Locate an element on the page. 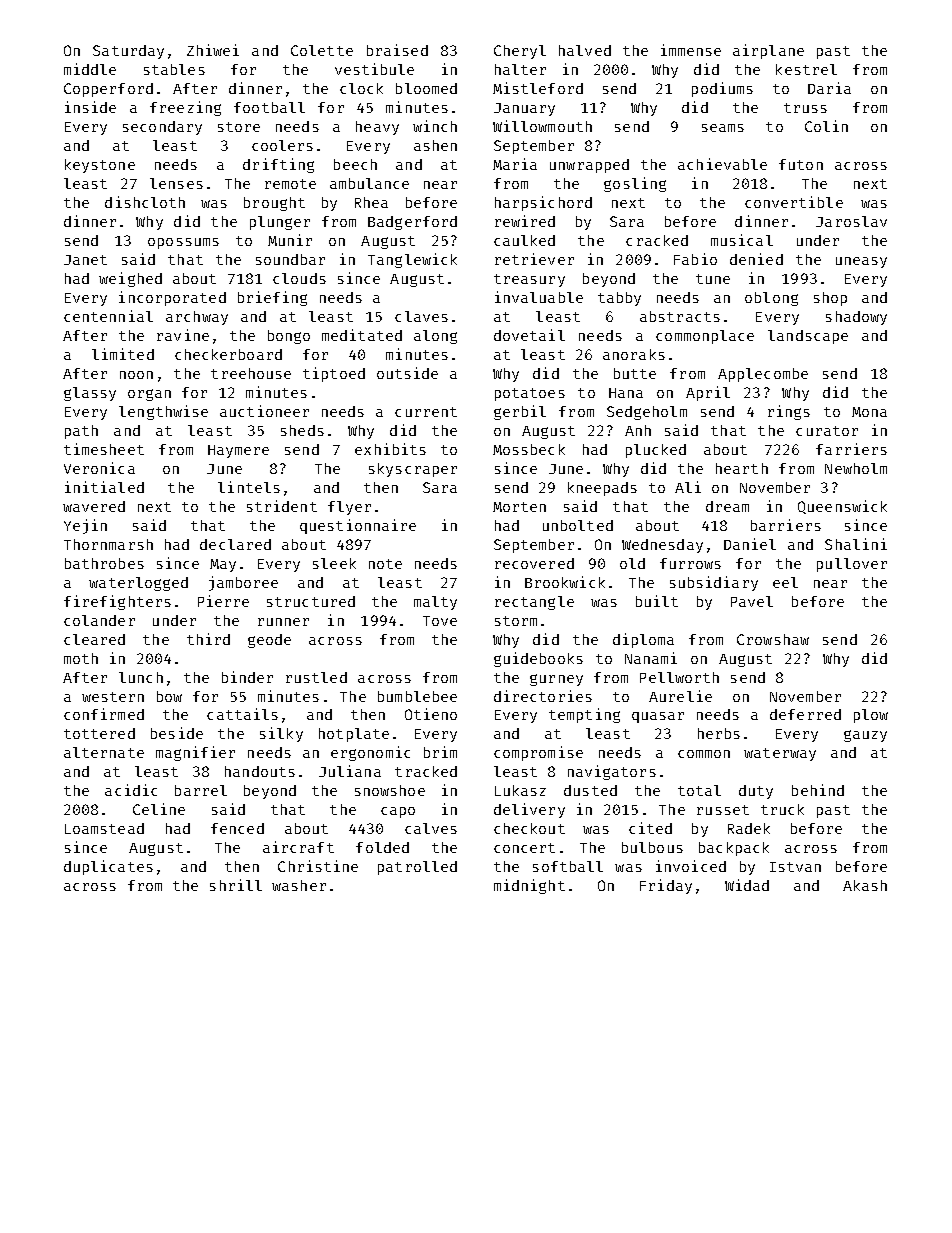 The width and height of the page is (952, 1233). beside is located at coordinates (177, 733).
